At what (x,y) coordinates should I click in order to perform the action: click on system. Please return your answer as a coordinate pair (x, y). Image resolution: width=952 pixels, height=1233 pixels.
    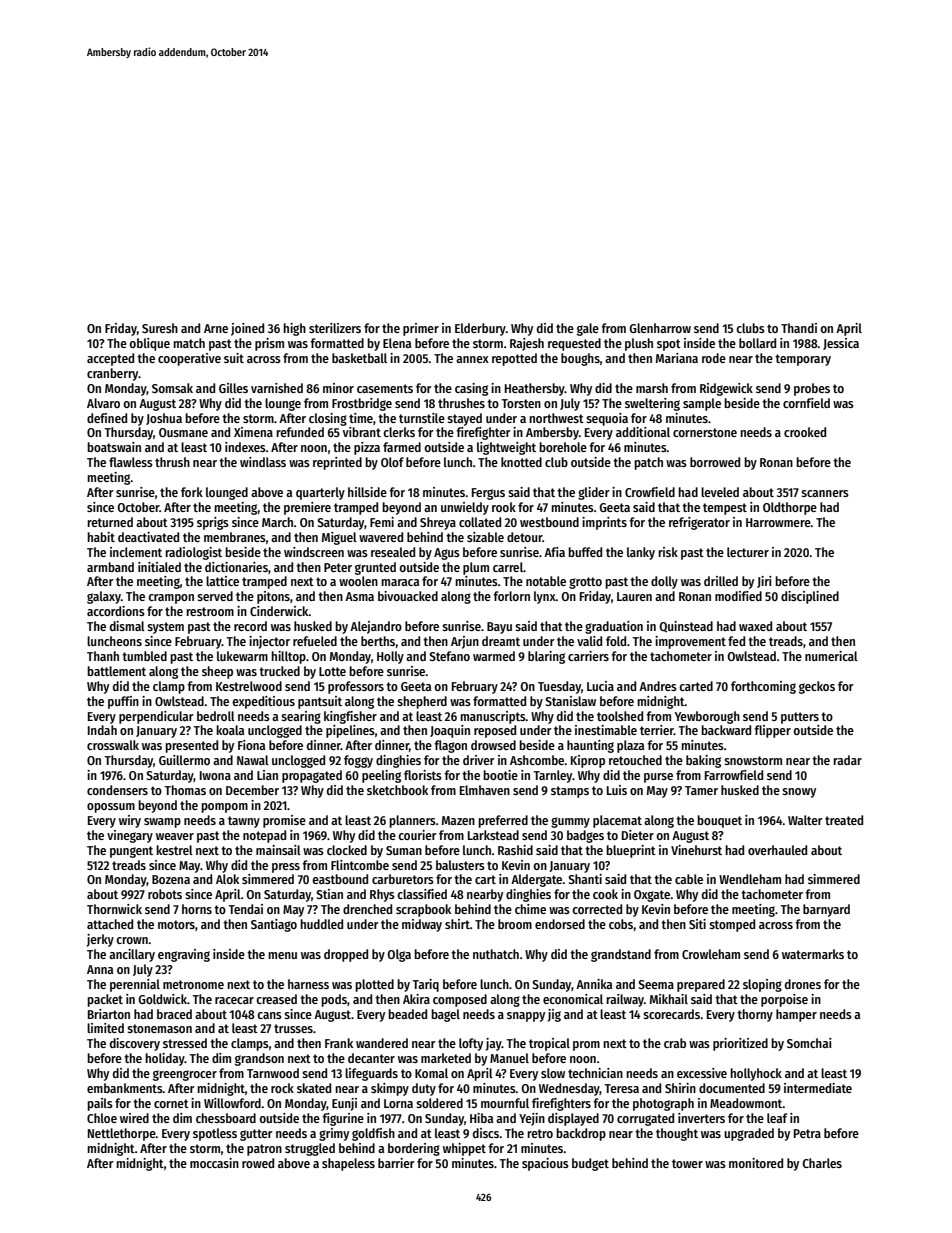
    Looking at the image, I should click on (165, 628).
